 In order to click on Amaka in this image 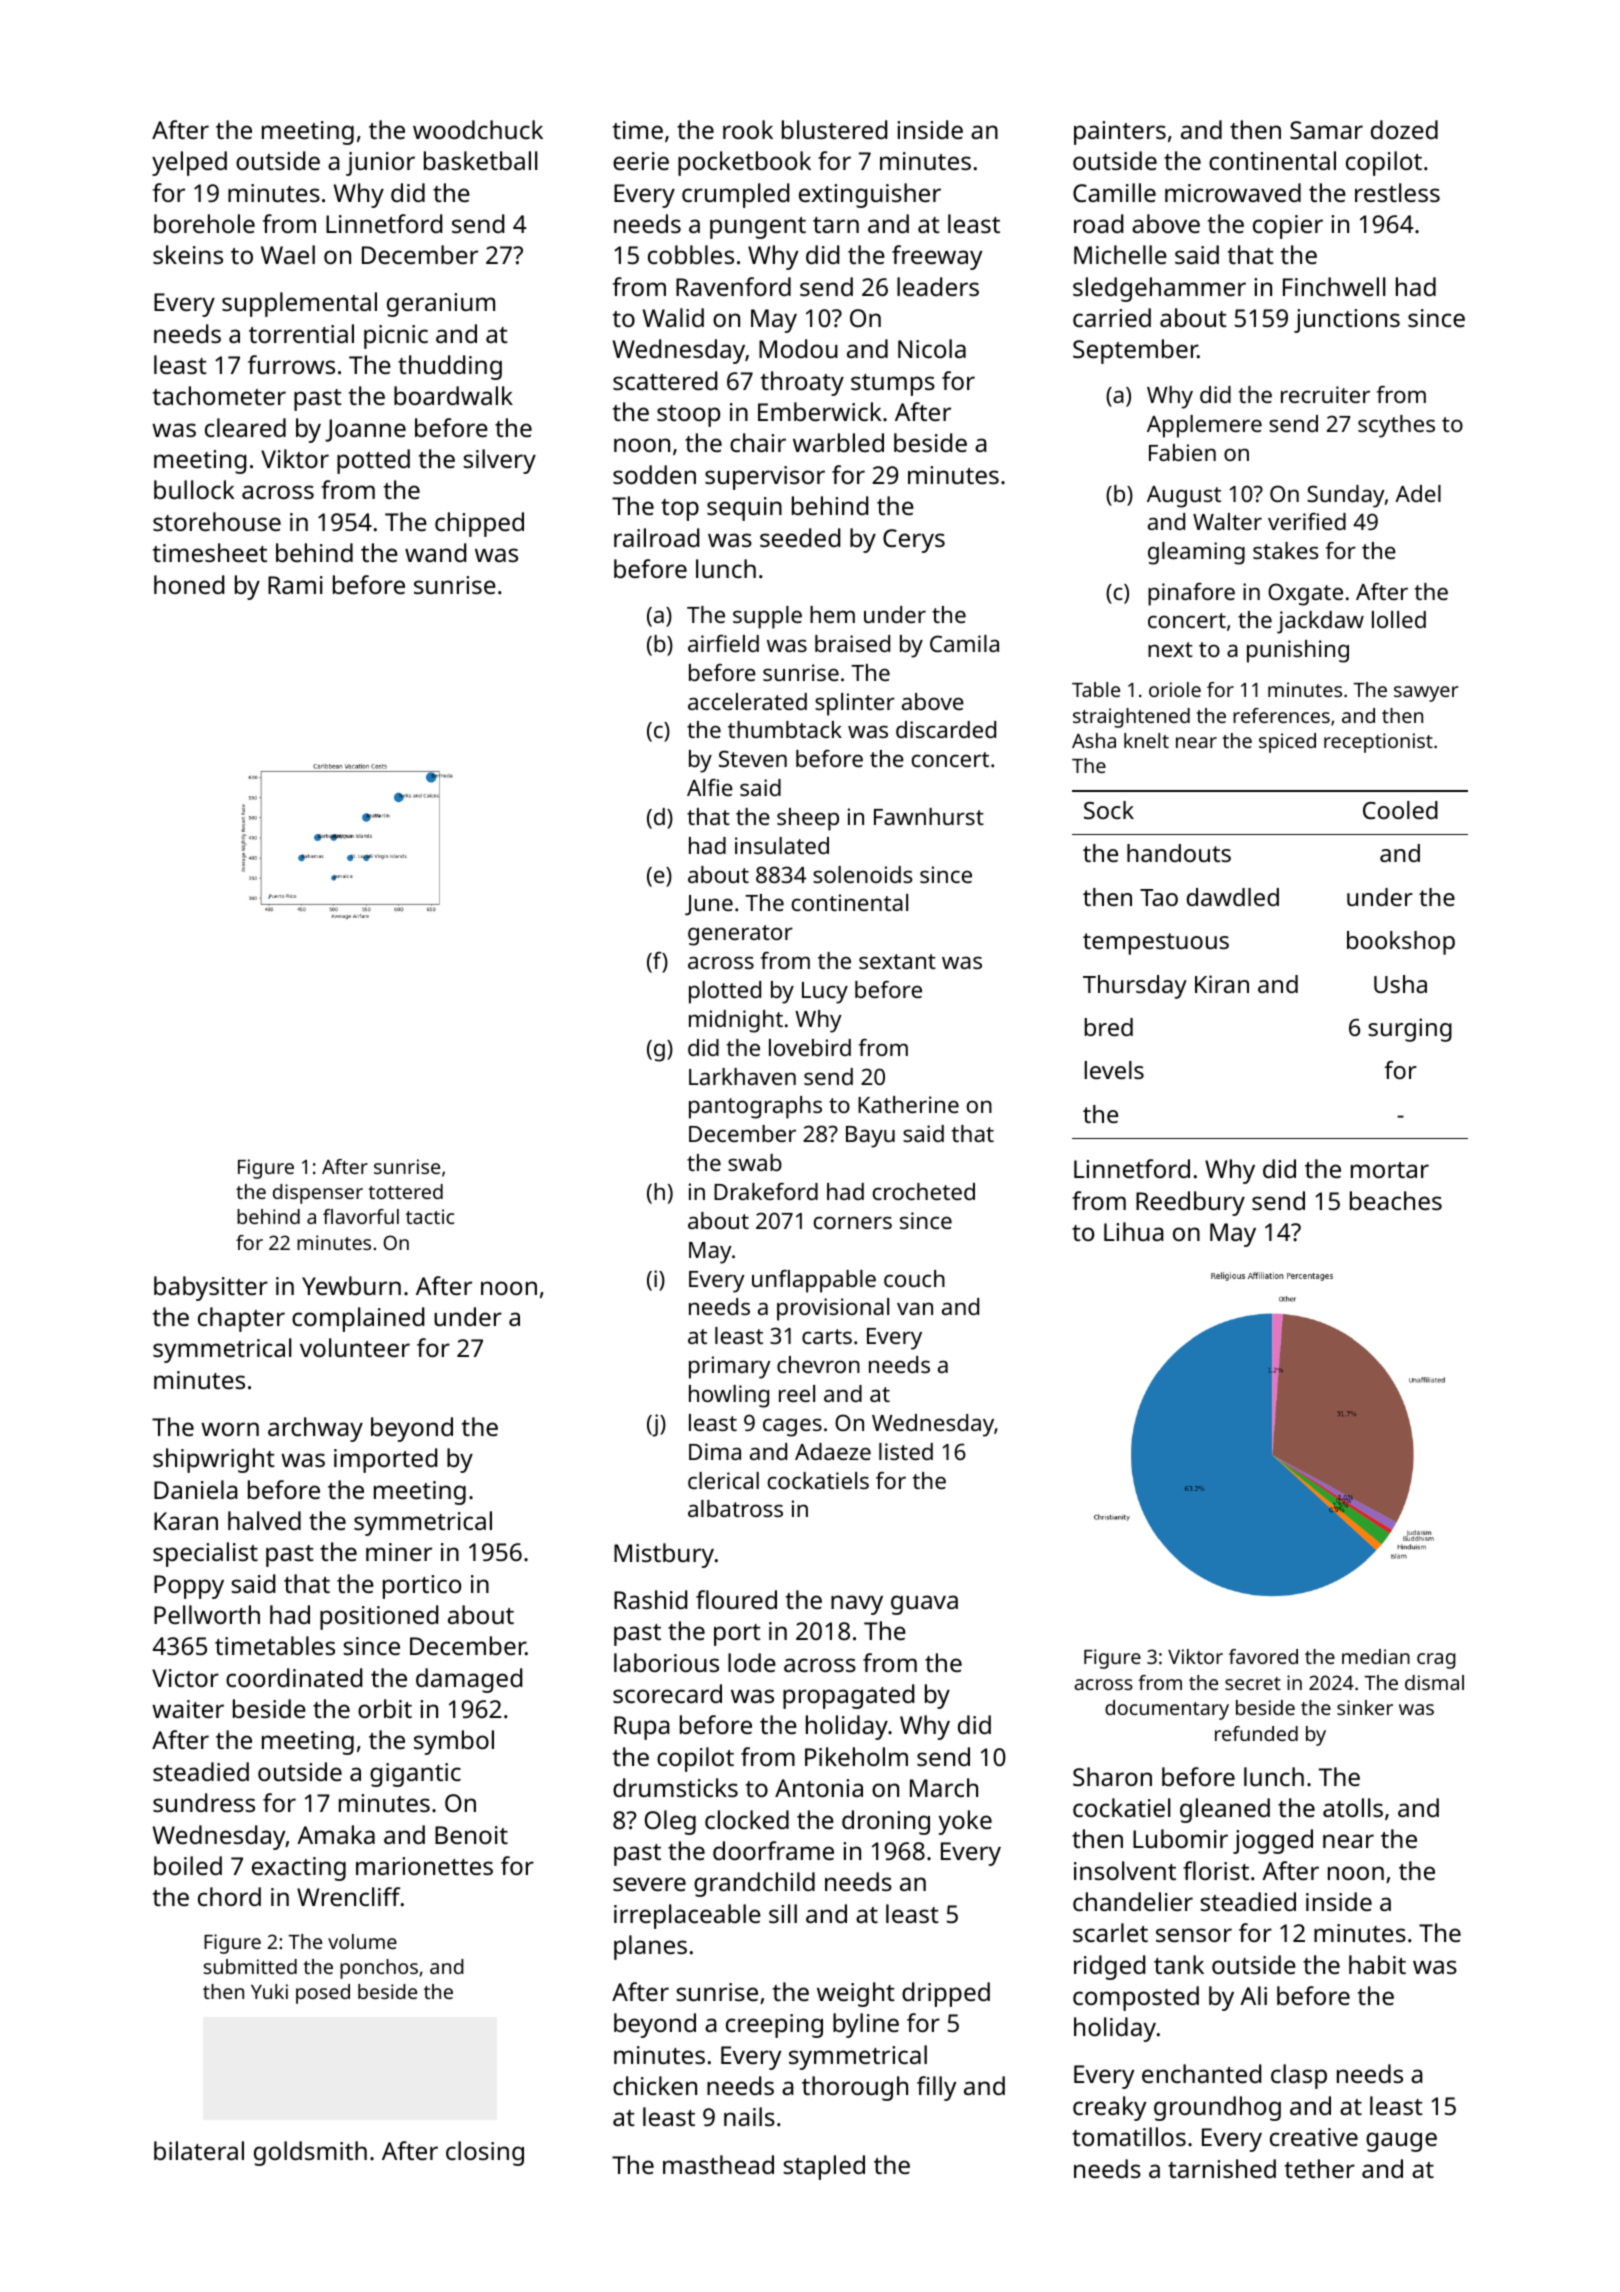, I will do `click(336, 1834)`.
